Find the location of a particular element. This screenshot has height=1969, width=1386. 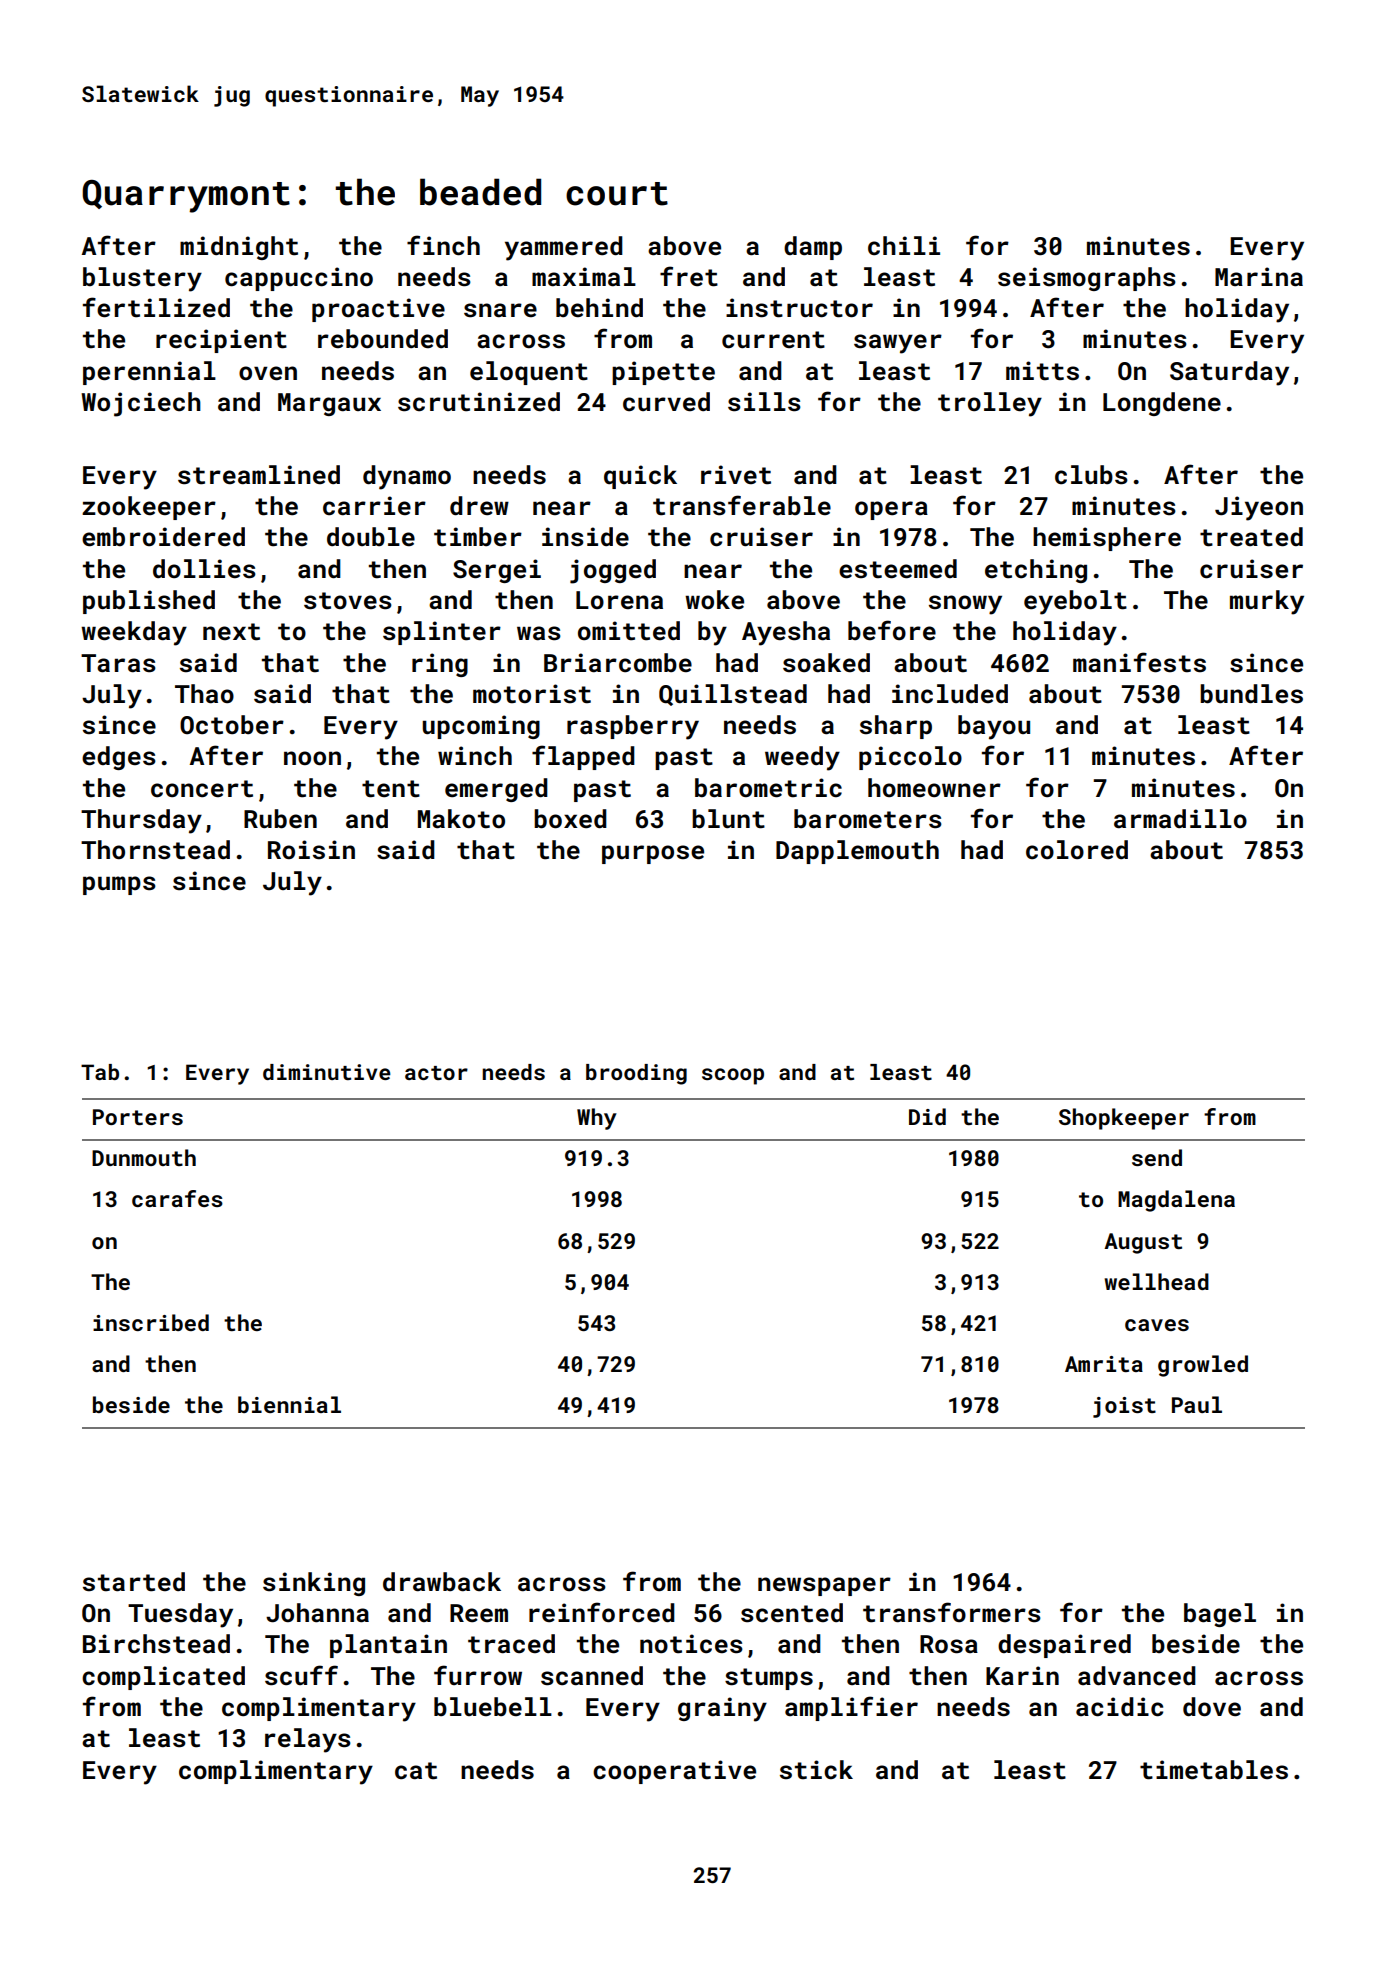

Roisin is located at coordinates (311, 850).
